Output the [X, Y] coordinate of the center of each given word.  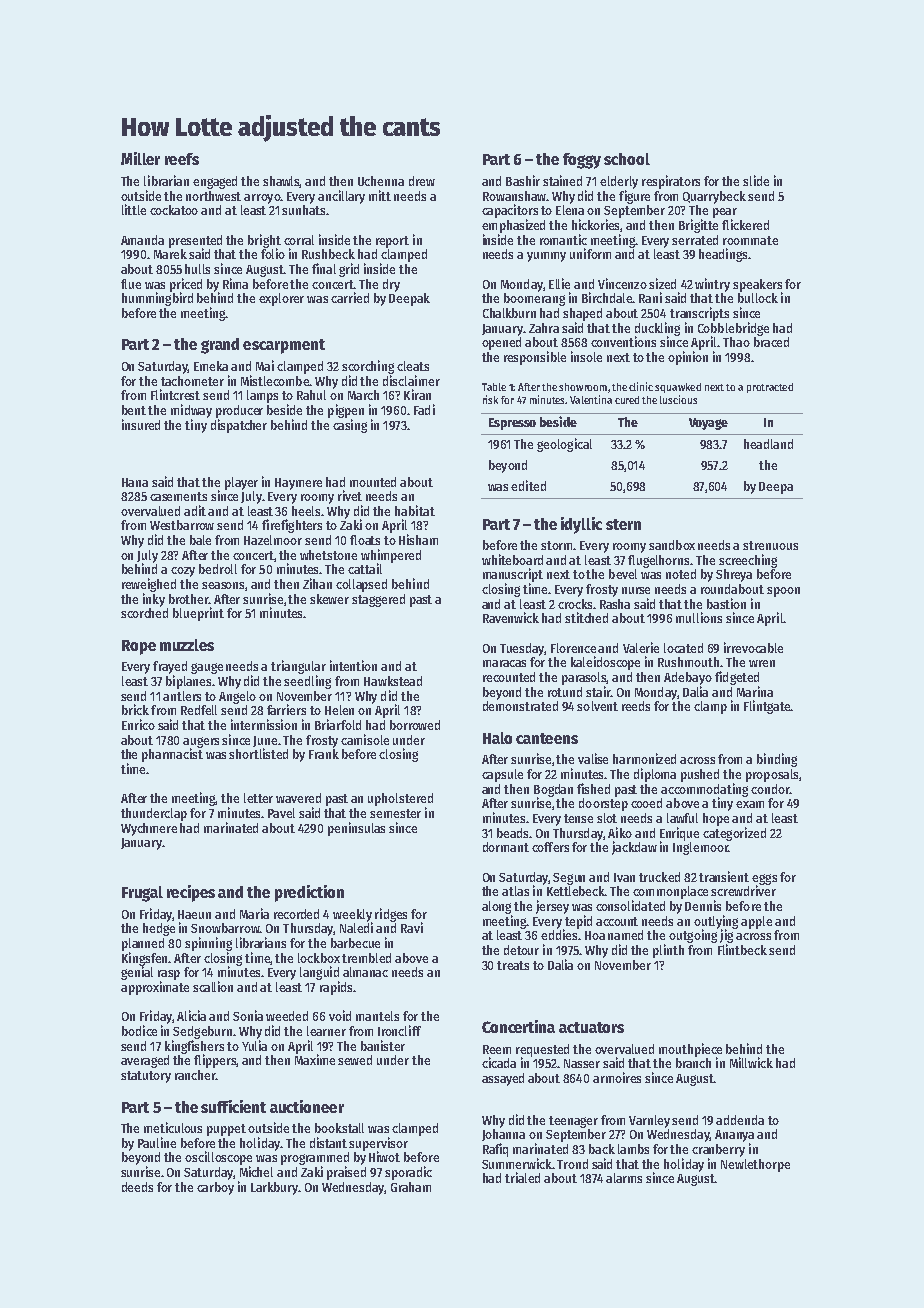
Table [494, 387]
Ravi [412, 927]
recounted [509, 677]
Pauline [157, 1142]
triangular [298, 667]
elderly [619, 182]
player [241, 483]
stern [623, 524]
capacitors [510, 211]
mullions [699, 617]
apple [756, 922]
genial [137, 973]
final [324, 268]
